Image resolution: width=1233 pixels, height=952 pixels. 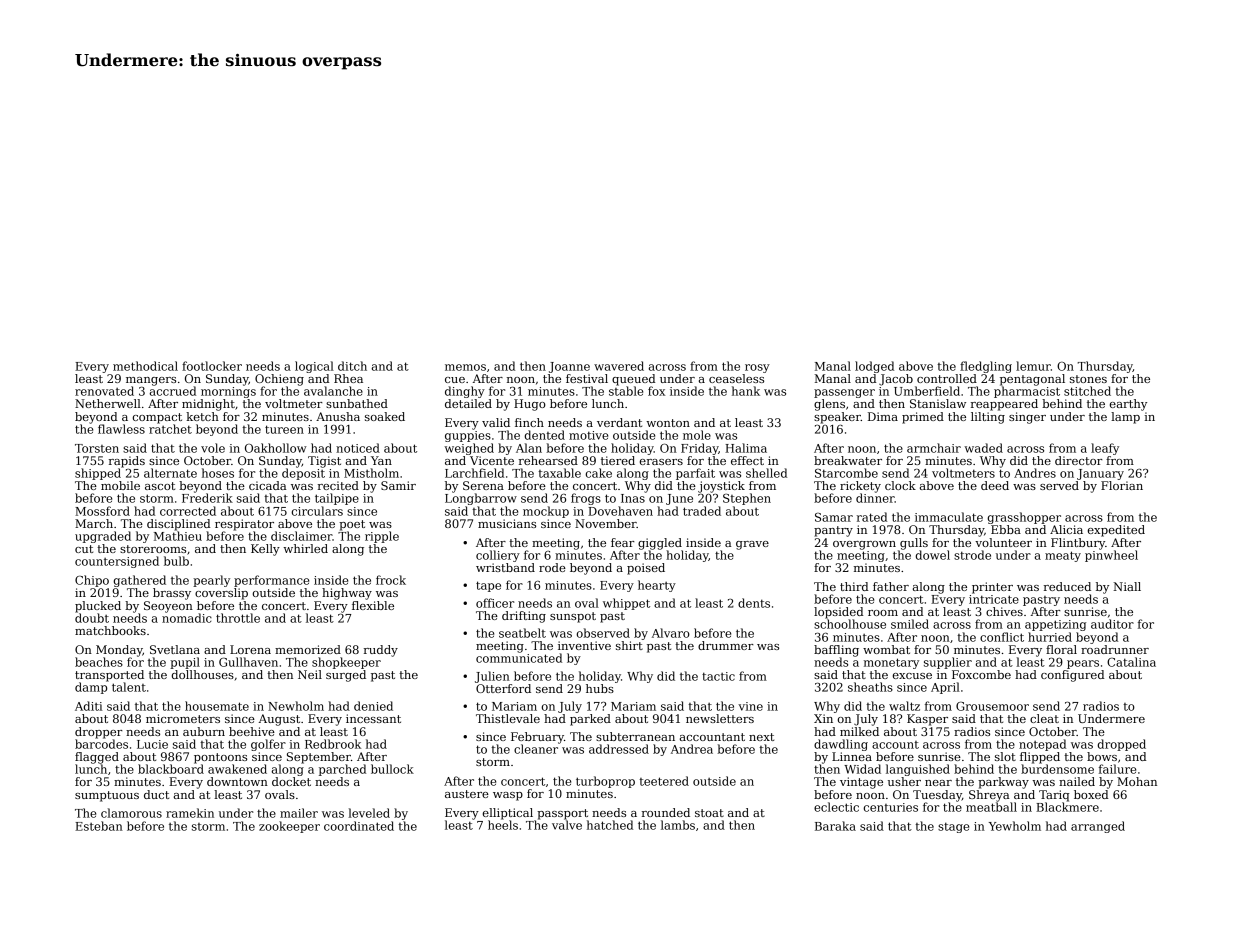 What do you see at coordinates (104, 391) in the screenshot?
I see `renovated` at bounding box center [104, 391].
